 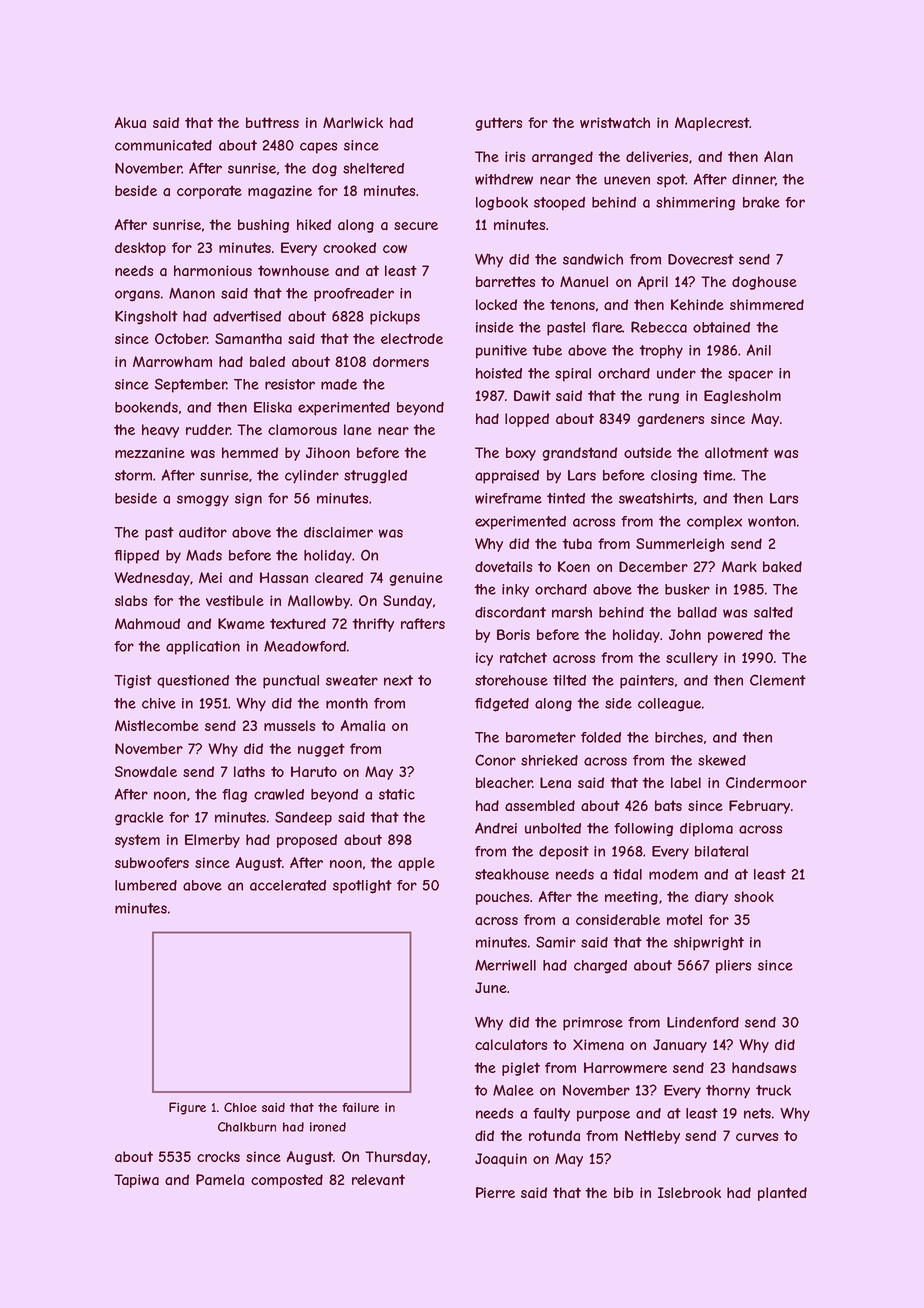 I want to click on Merriwell, so click(x=505, y=965).
